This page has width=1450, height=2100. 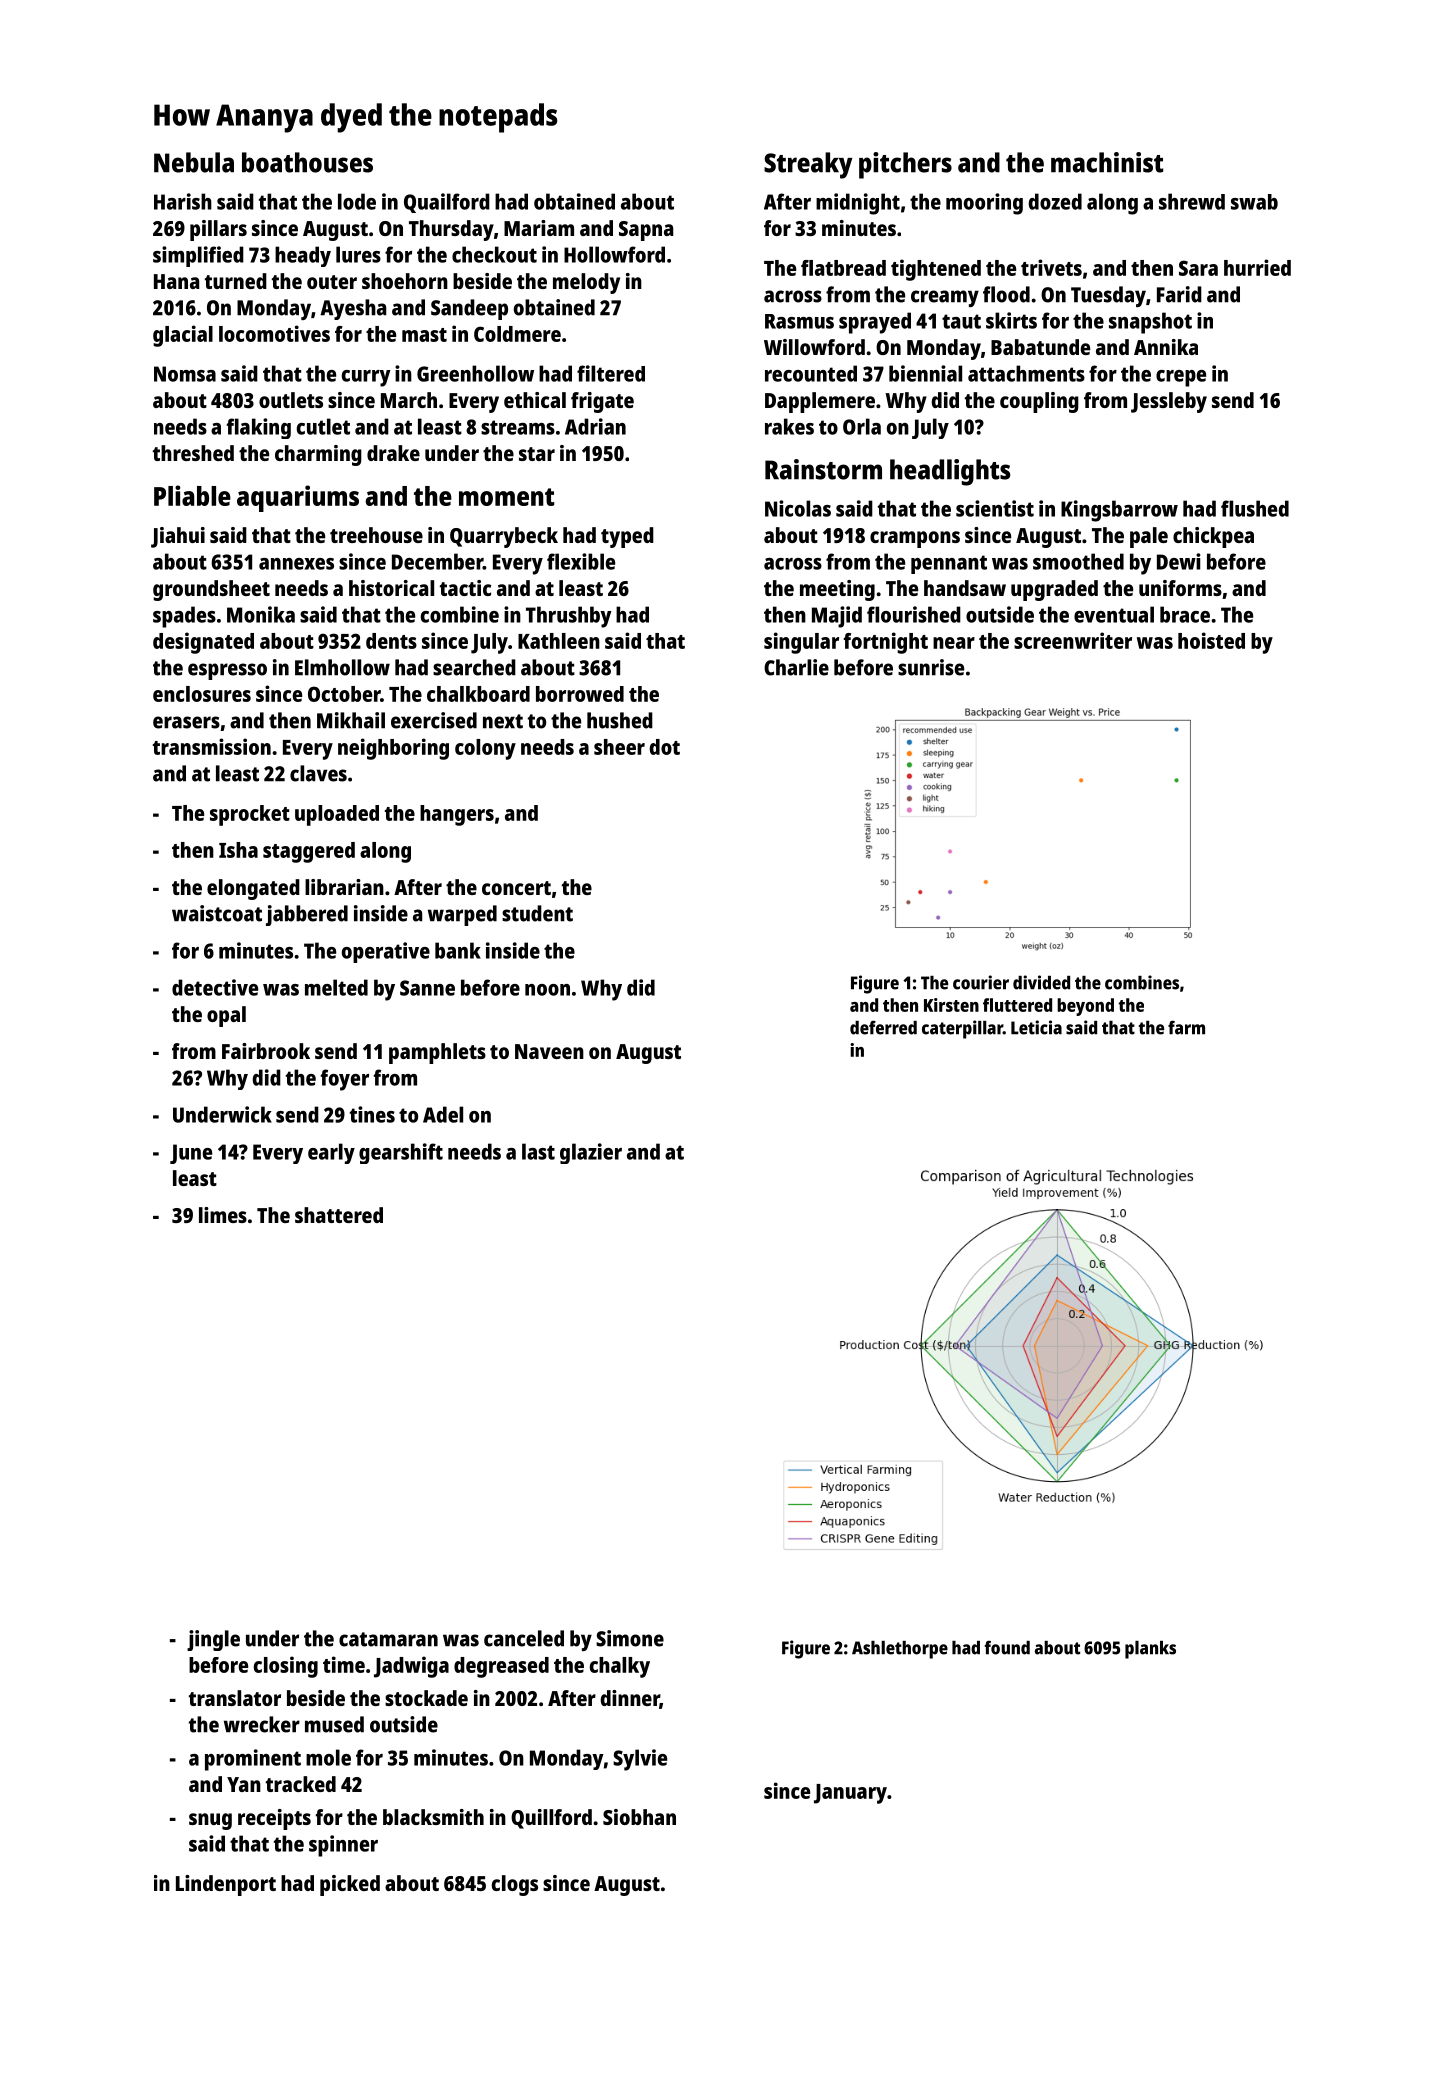 I want to click on limes, so click(x=223, y=1215).
